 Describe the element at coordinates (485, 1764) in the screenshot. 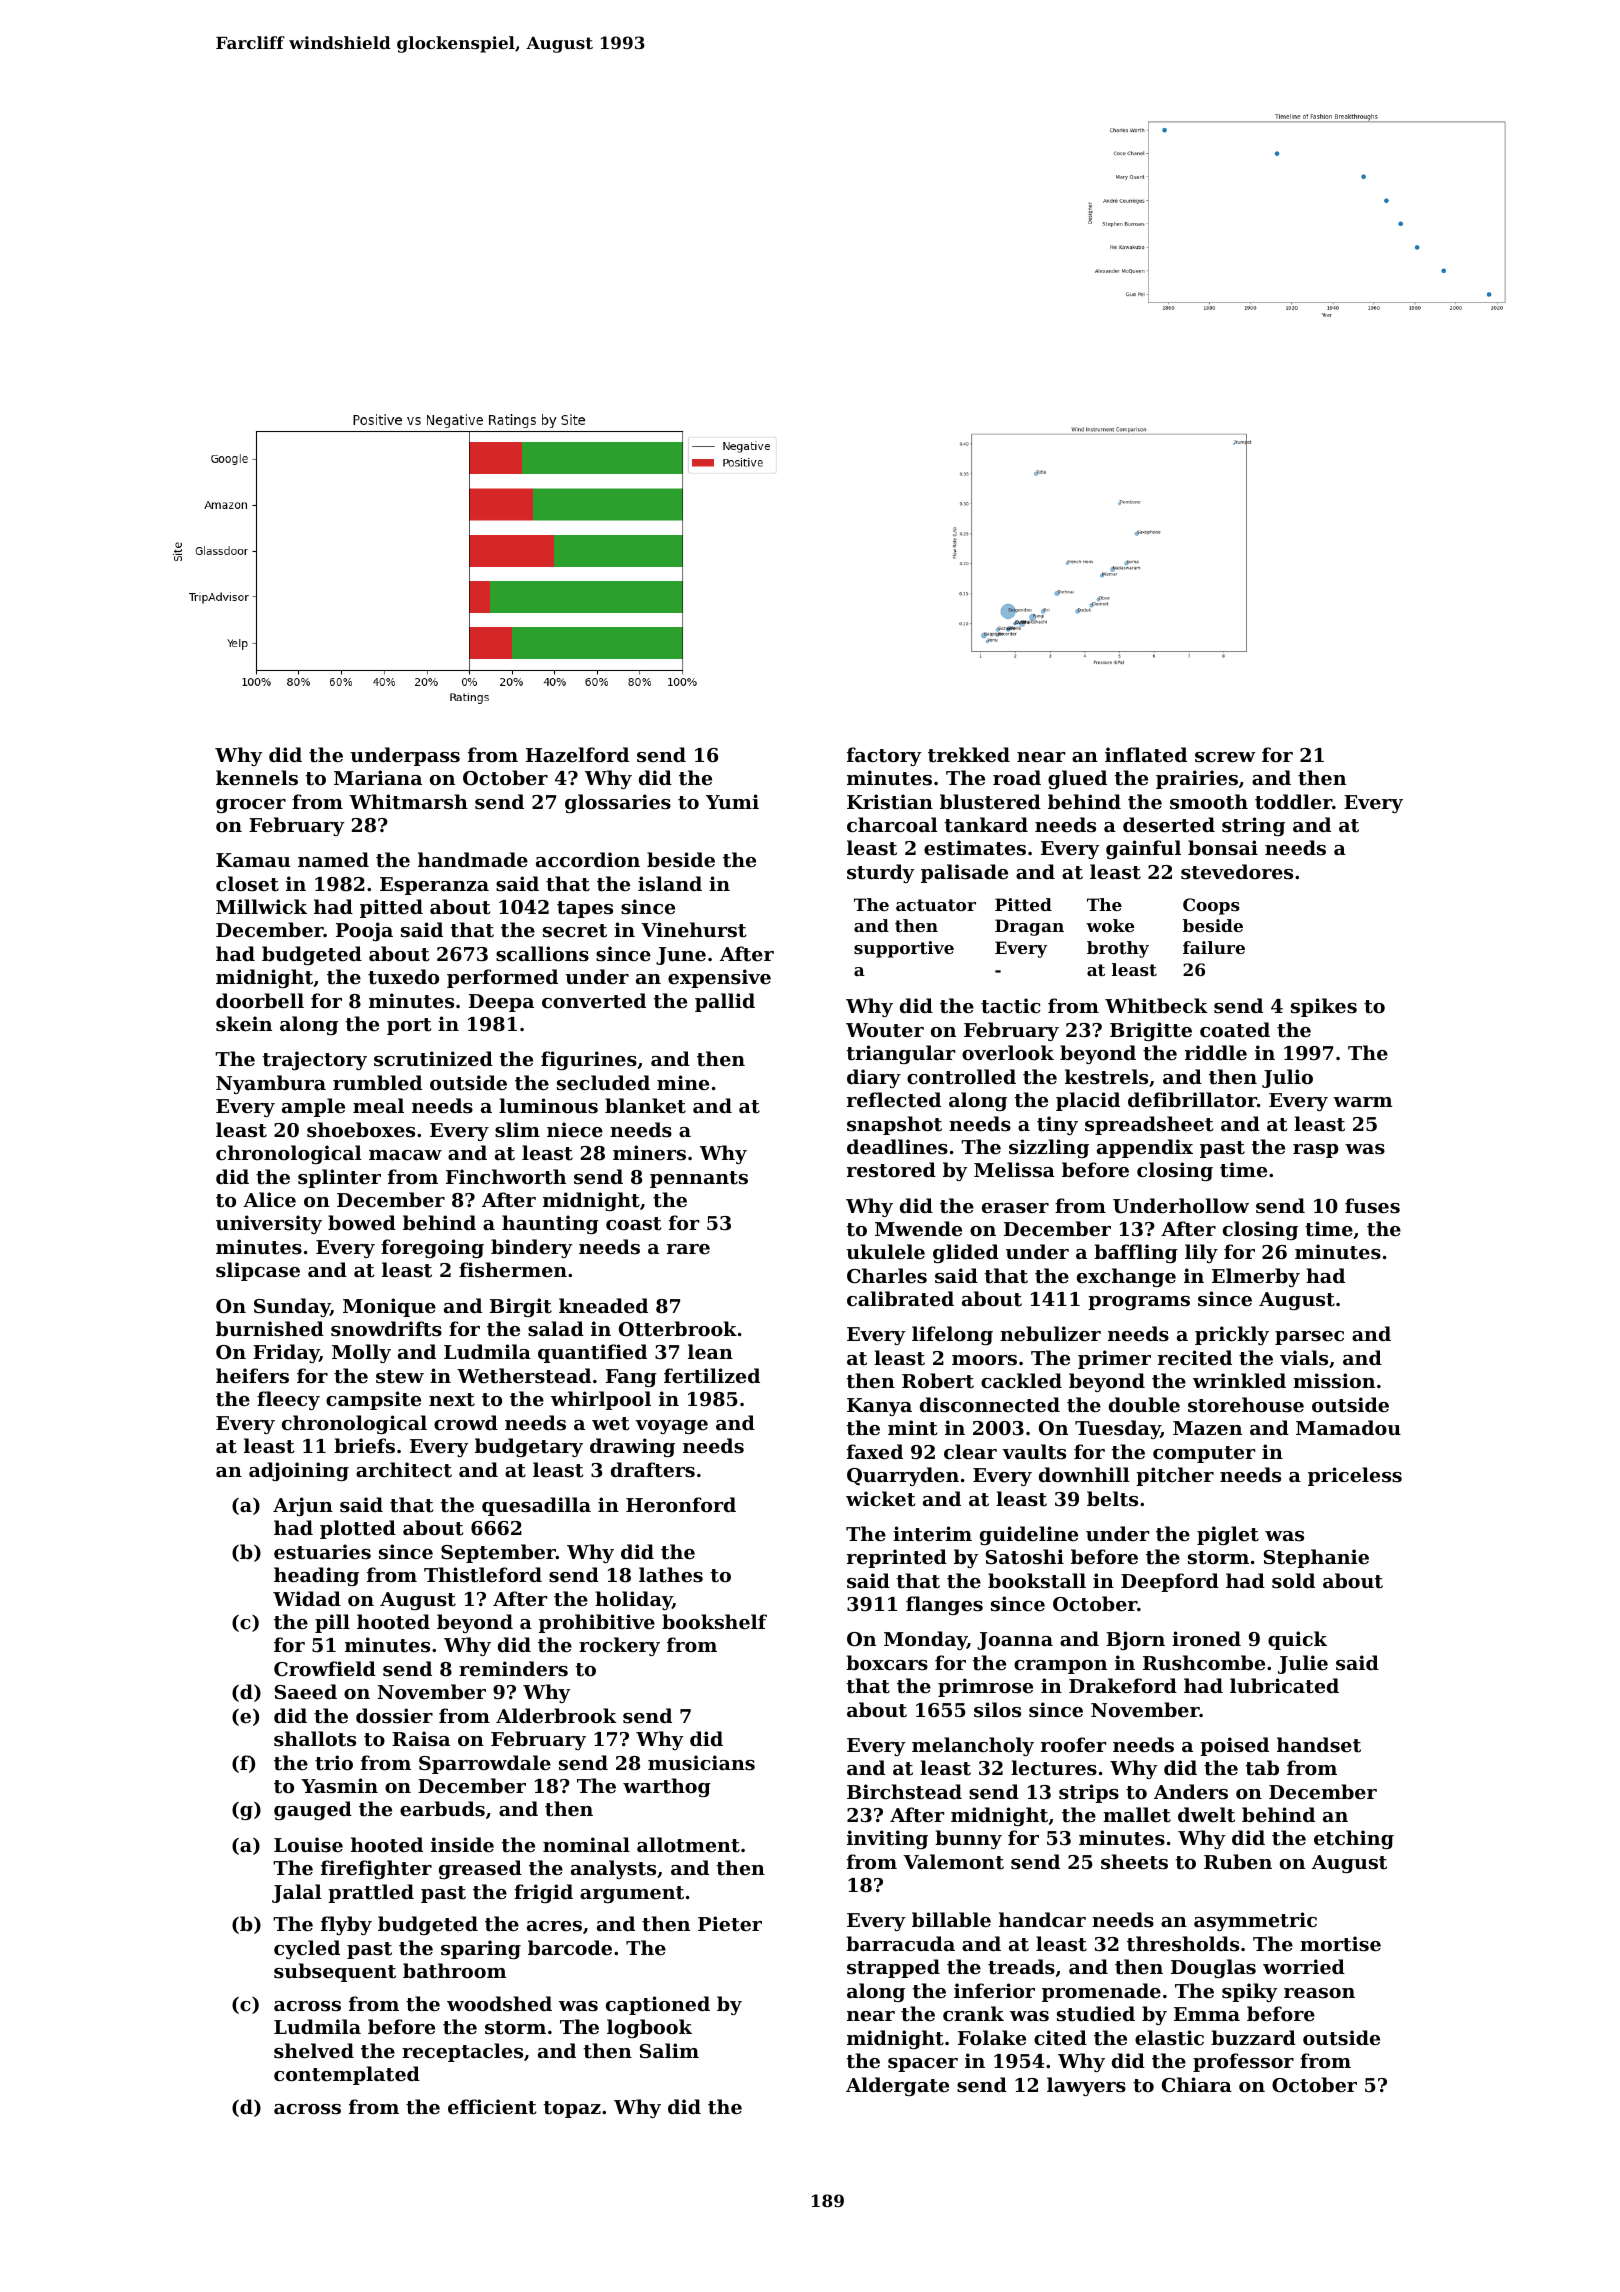

I see `Sparrowdale` at that location.
